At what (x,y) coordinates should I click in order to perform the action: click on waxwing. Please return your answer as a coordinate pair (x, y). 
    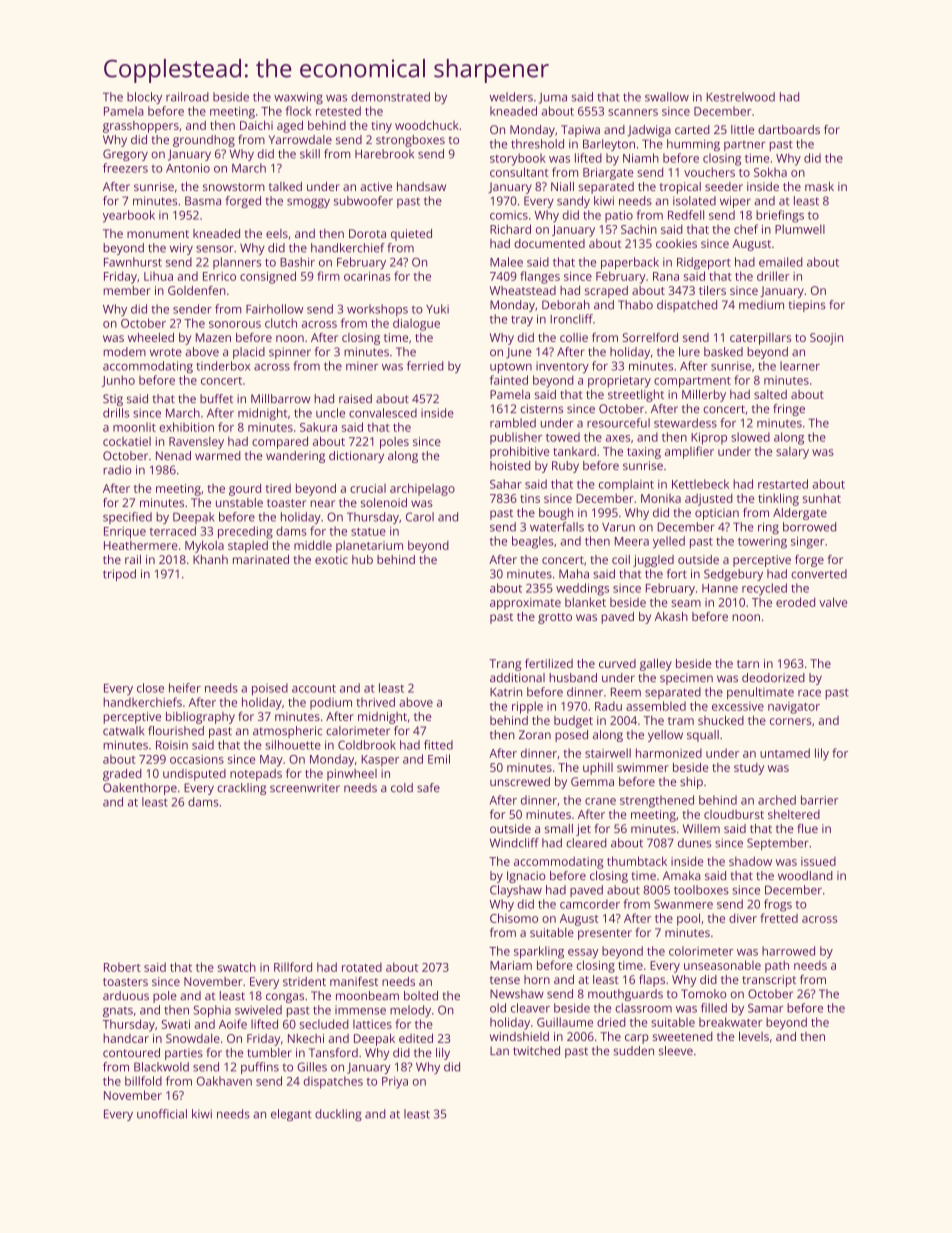
    Looking at the image, I should click on (298, 98).
